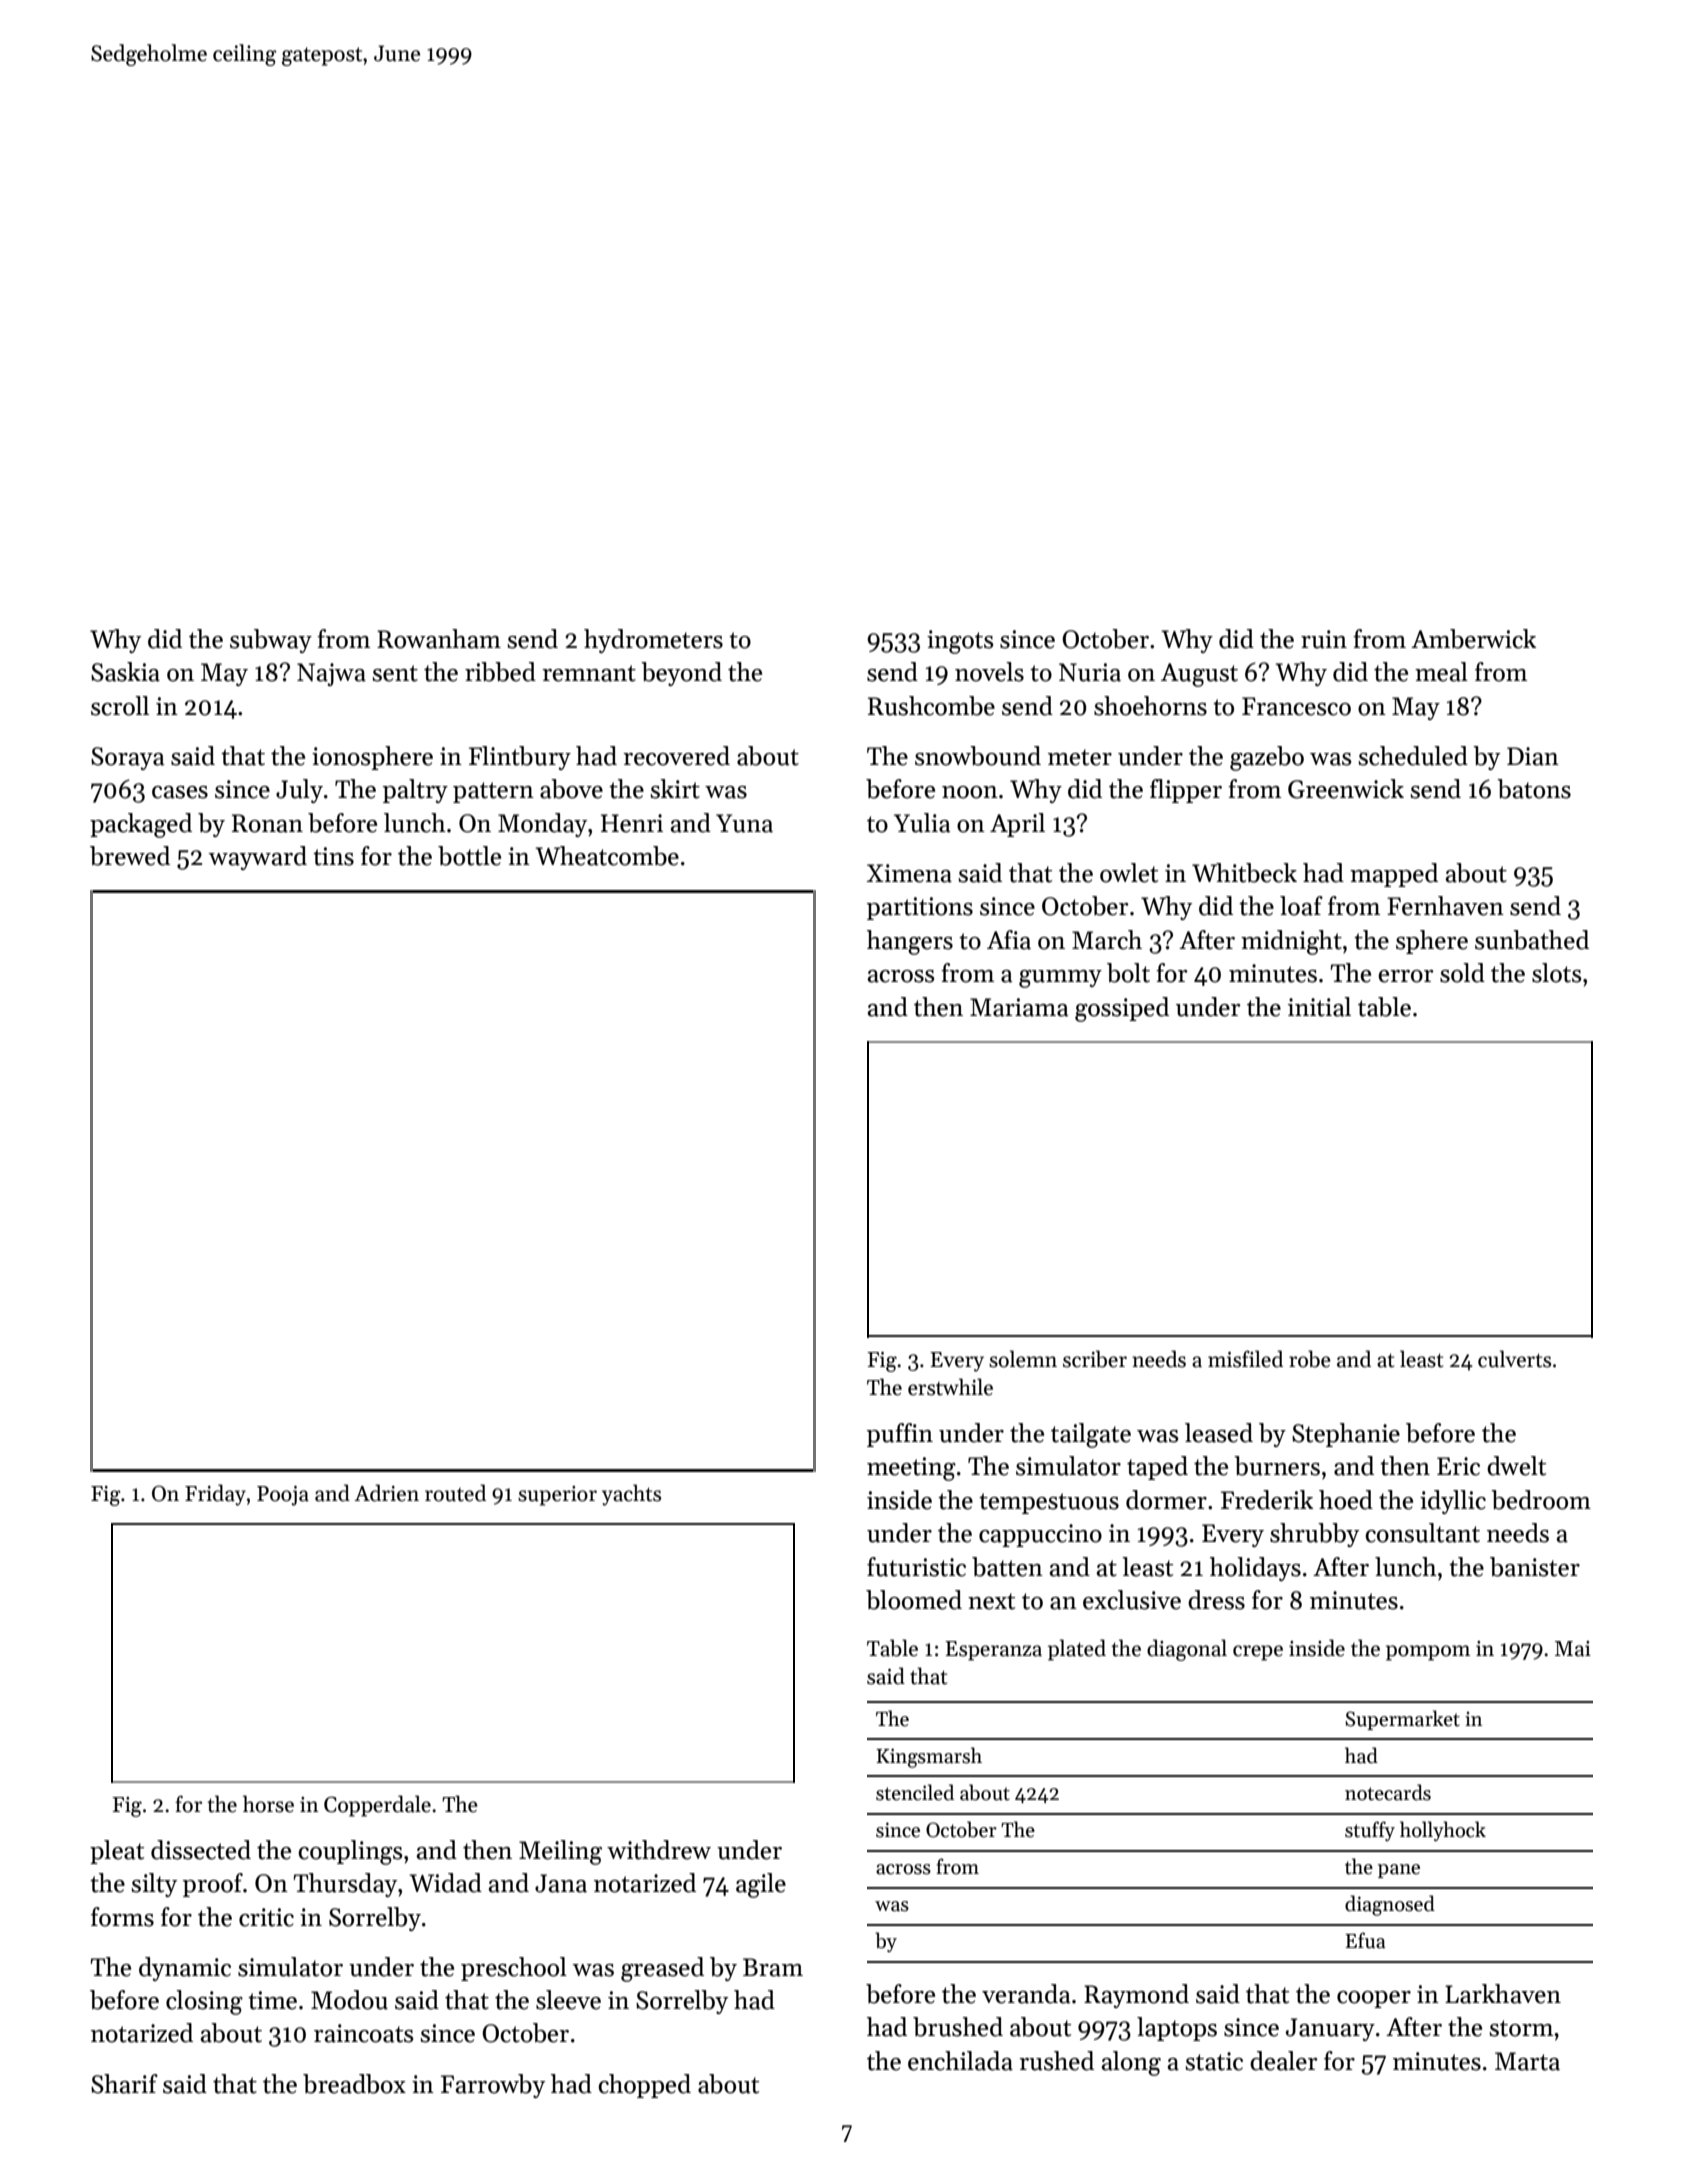  What do you see at coordinates (960, 642) in the image?
I see `ingots` at bounding box center [960, 642].
